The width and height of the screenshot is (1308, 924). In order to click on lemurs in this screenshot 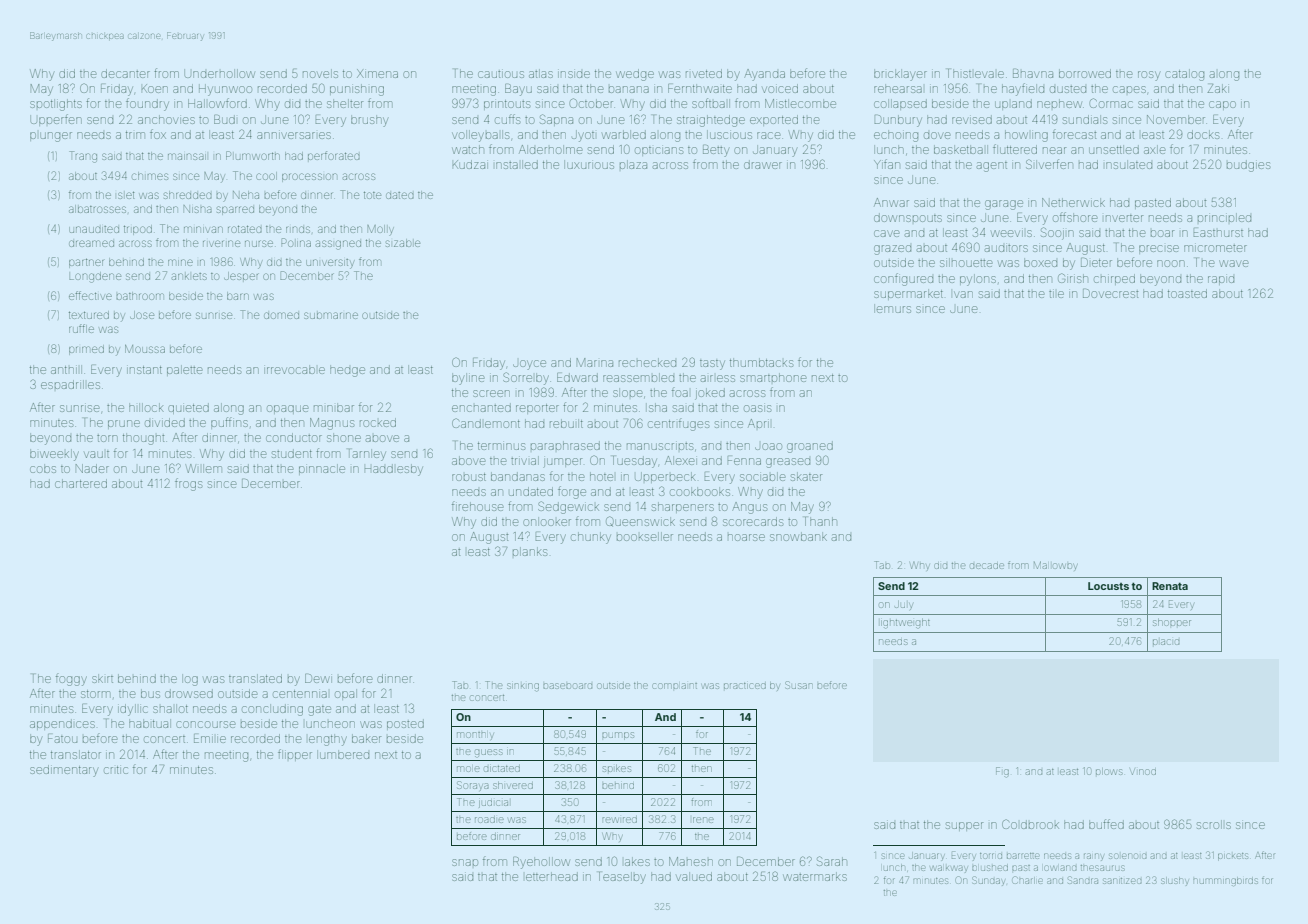, I will do `click(892, 308)`.
